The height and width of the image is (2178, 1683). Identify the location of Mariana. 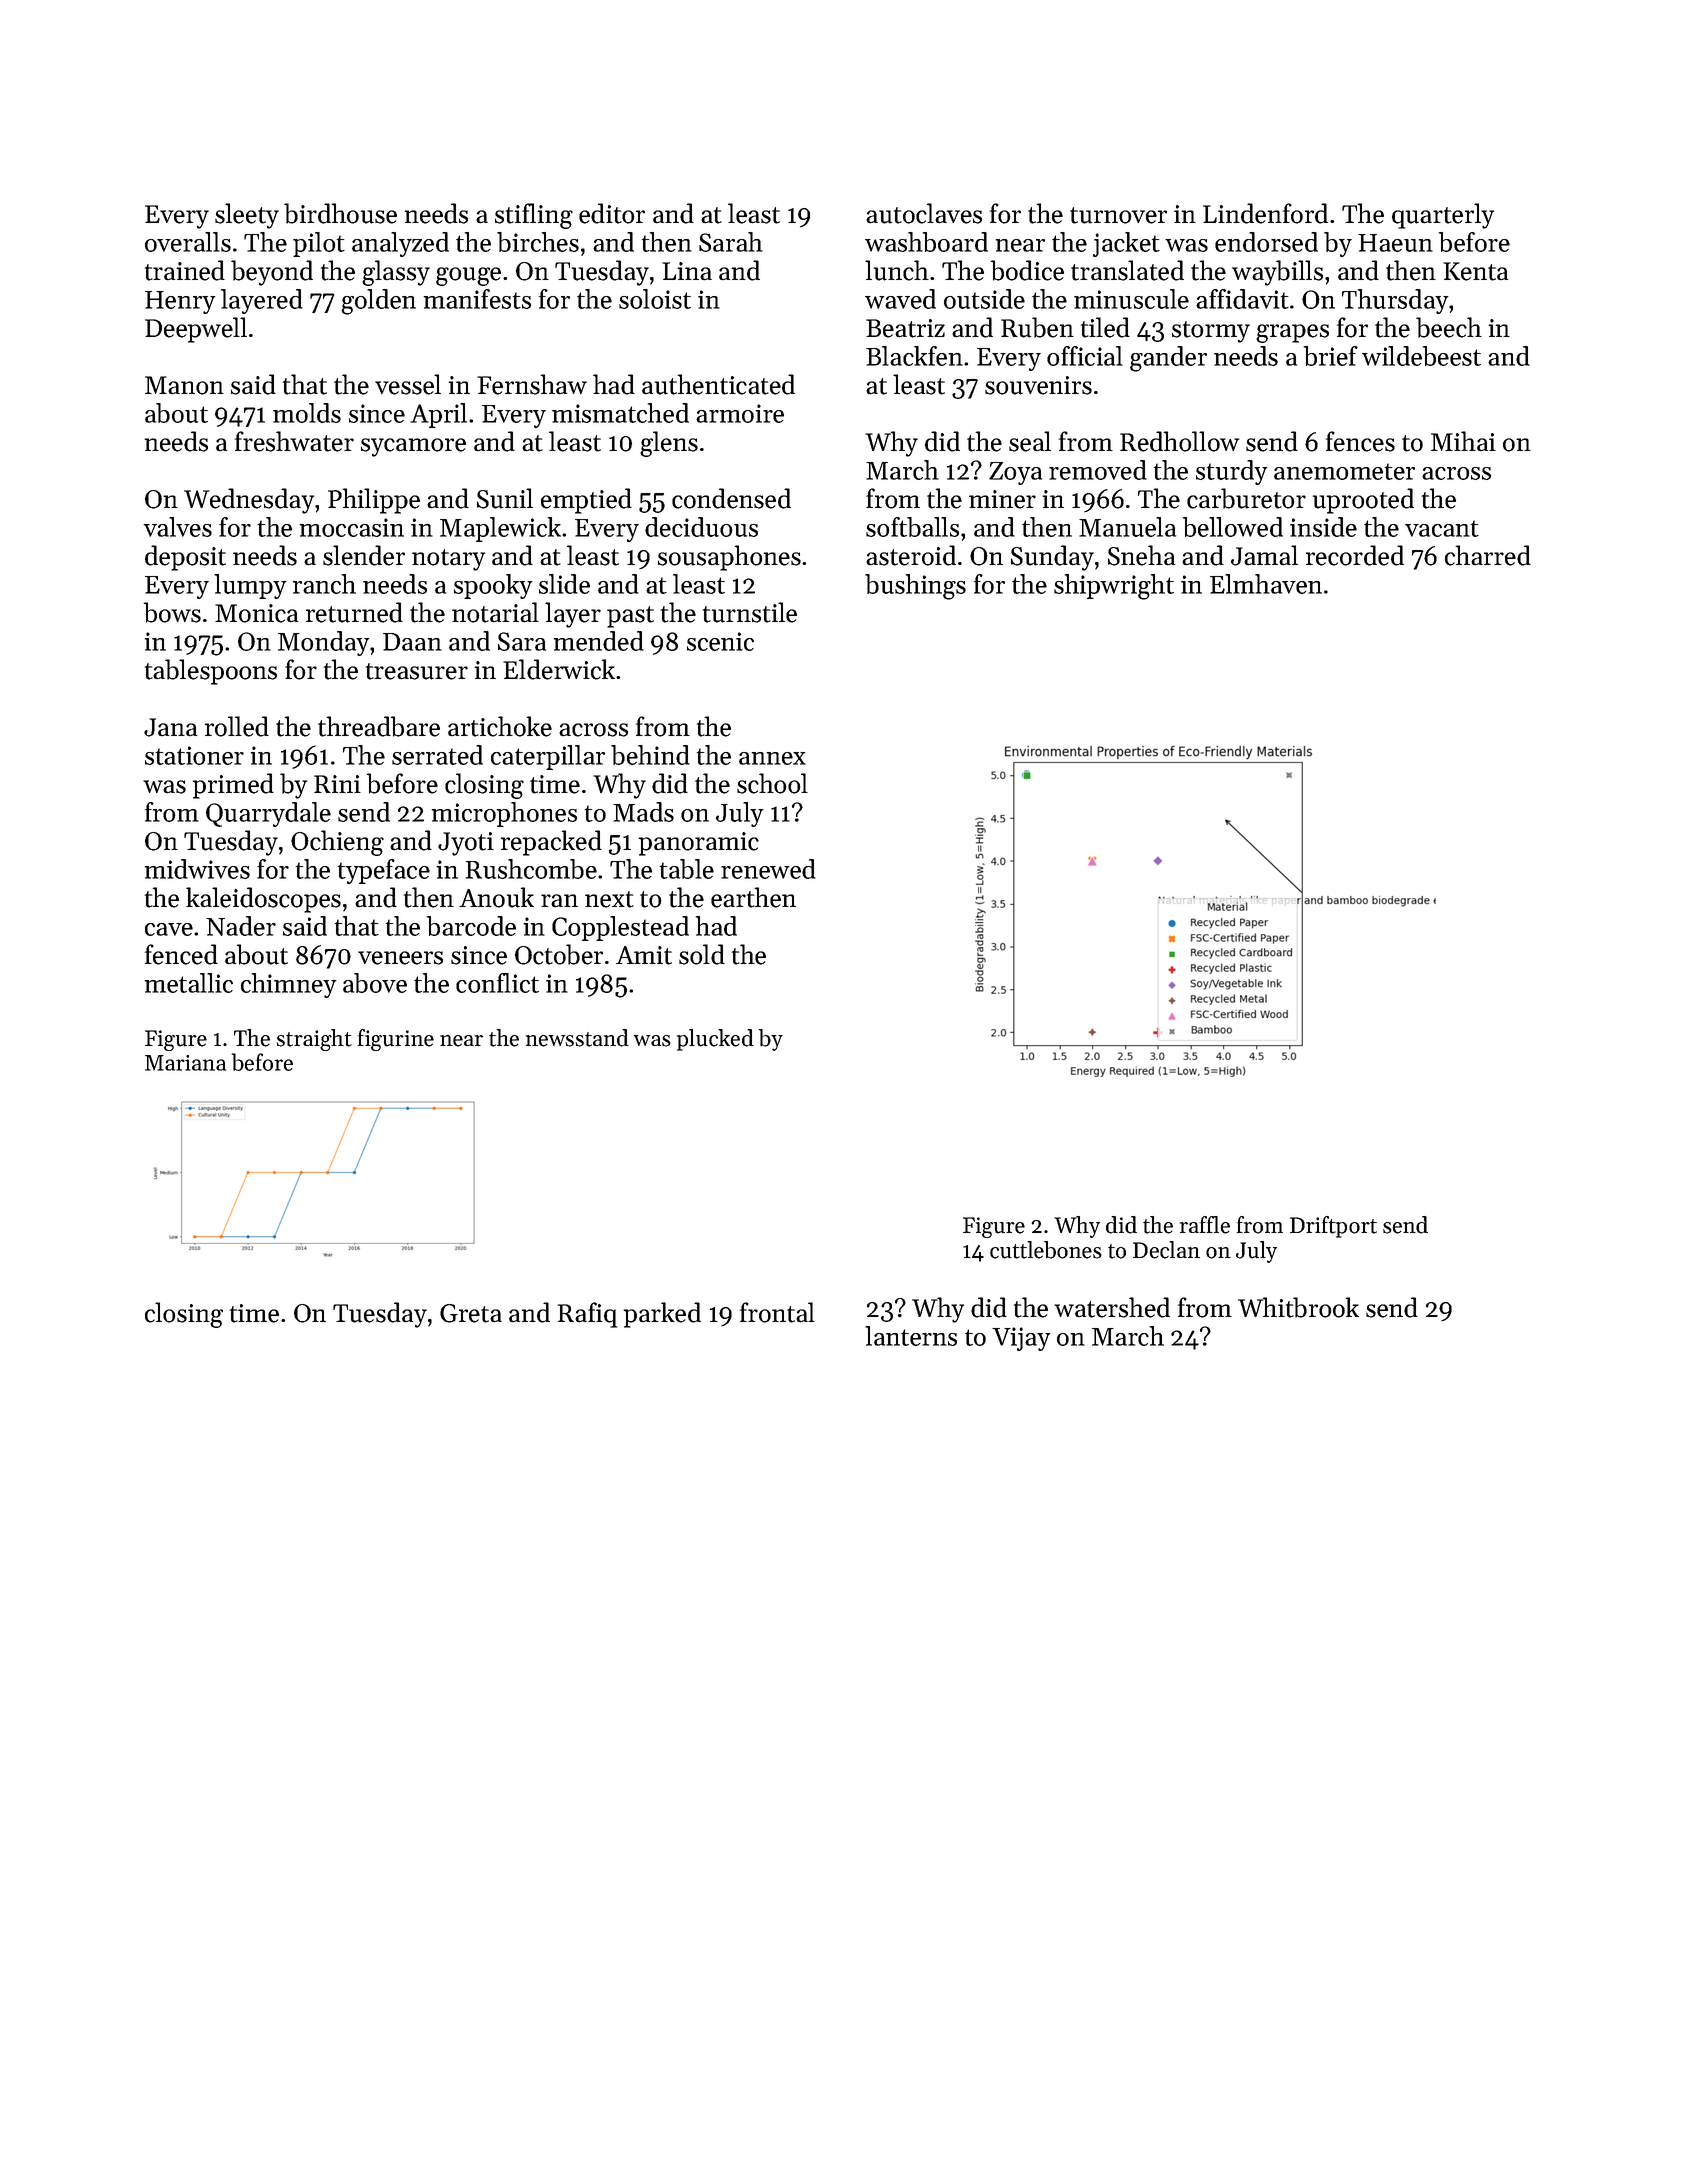
(185, 1063).
